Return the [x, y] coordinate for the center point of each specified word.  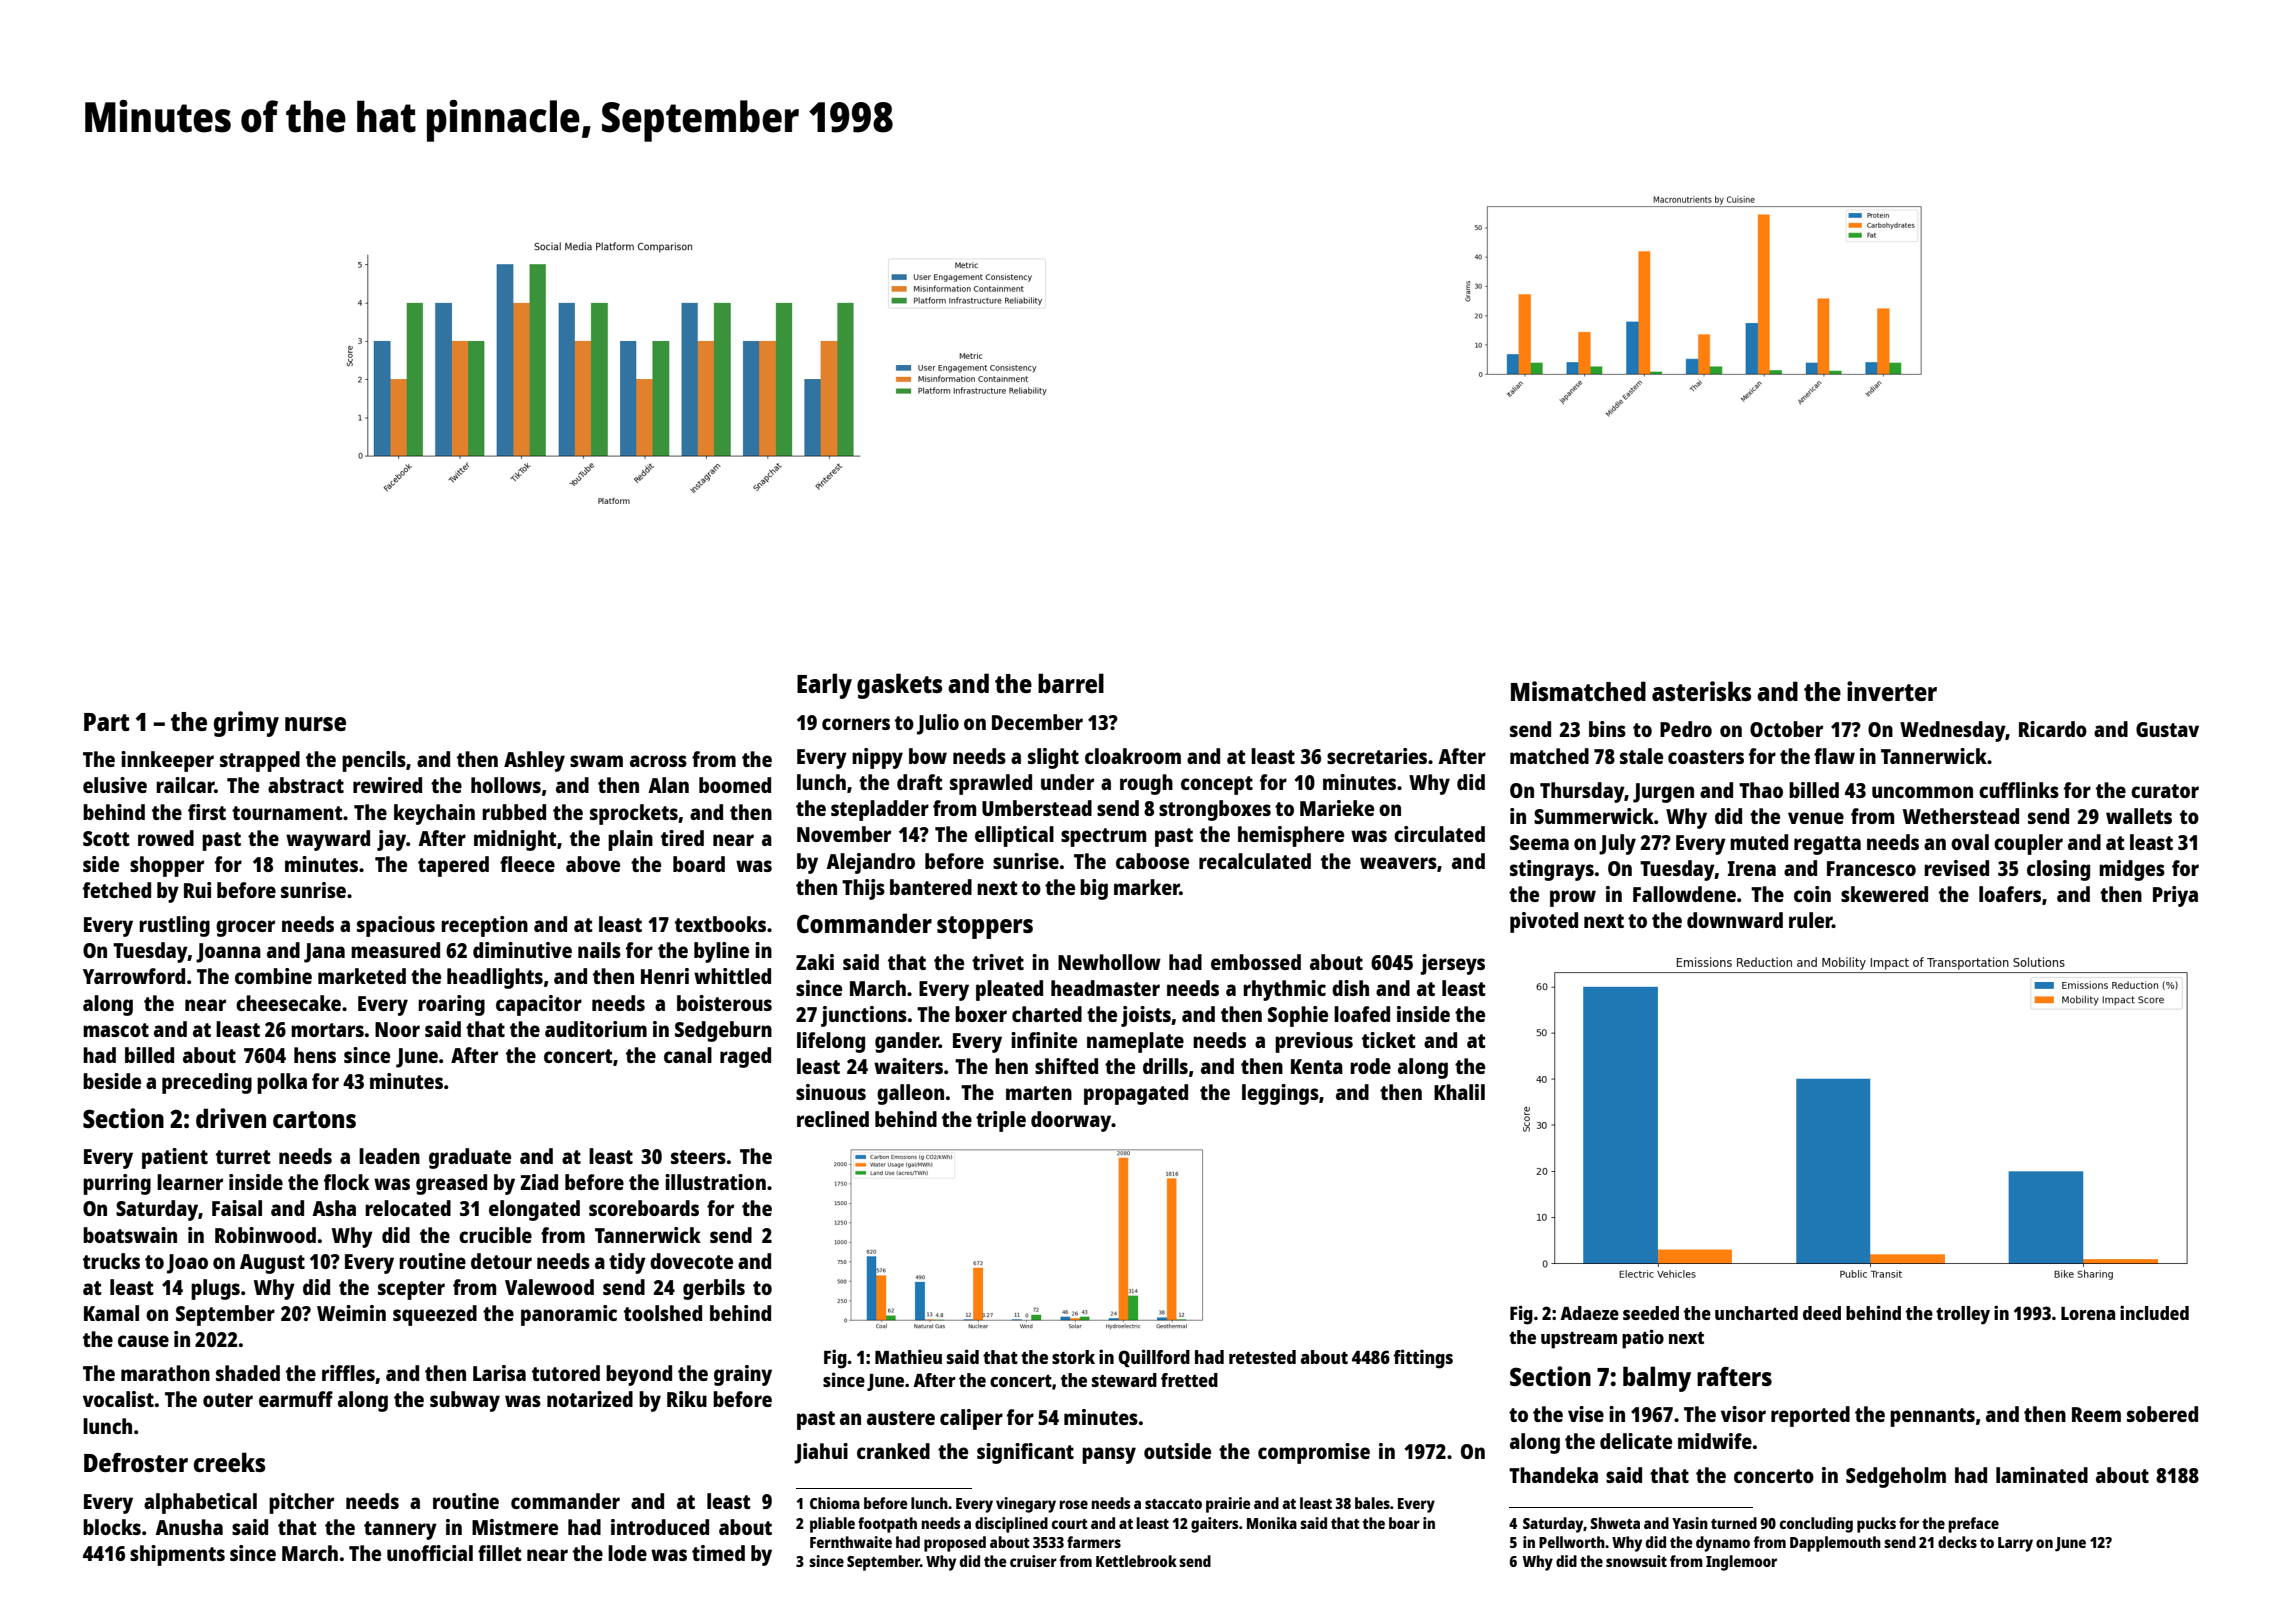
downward [1735, 920]
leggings [1280, 1094]
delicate [1636, 1441]
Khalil [1459, 1092]
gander [907, 1042]
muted [1759, 842]
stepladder [880, 810]
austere [901, 1418]
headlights [495, 978]
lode [627, 1553]
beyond [639, 1375]
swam [596, 761]
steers [698, 1157]
